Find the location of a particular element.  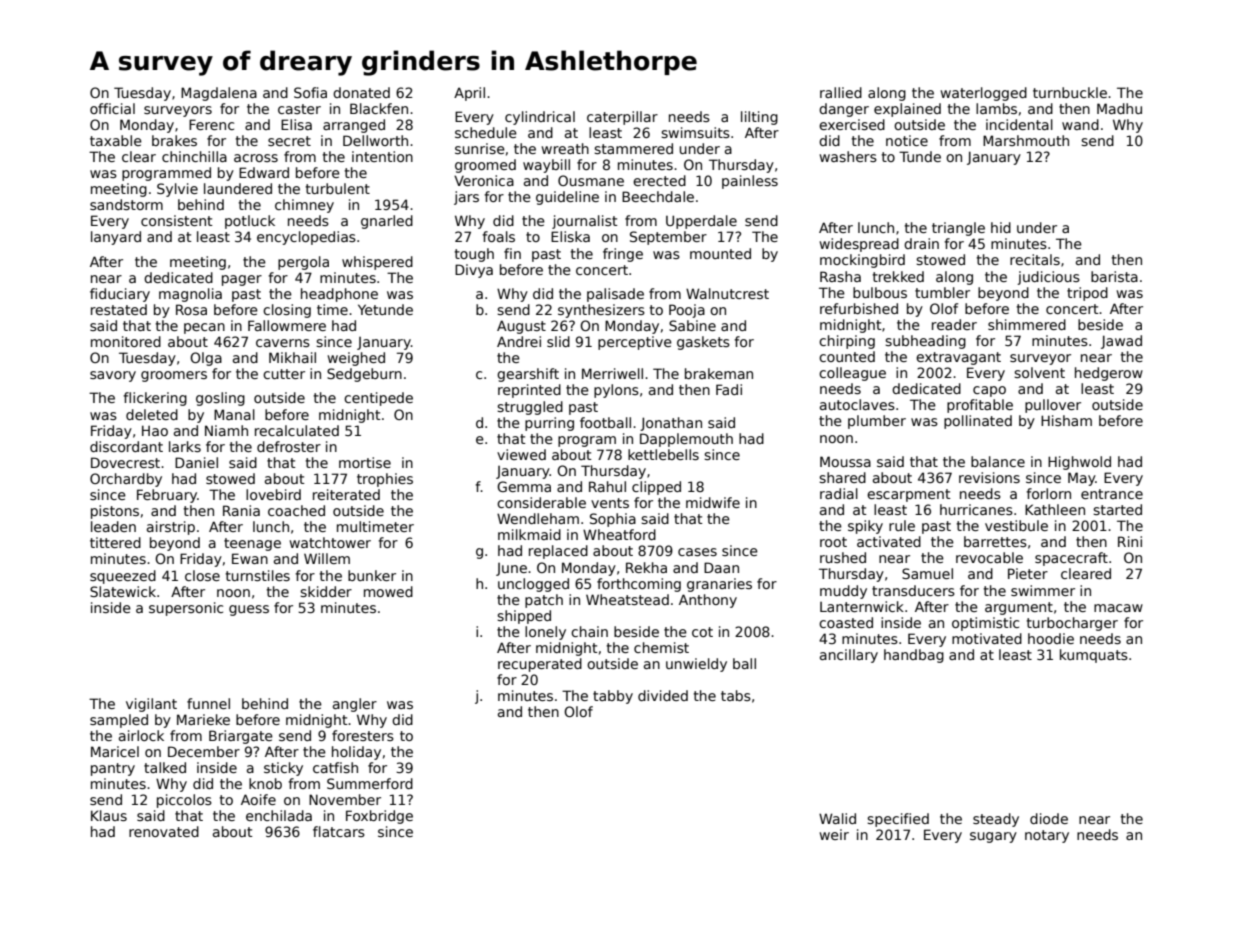

diode is located at coordinates (1049, 818).
